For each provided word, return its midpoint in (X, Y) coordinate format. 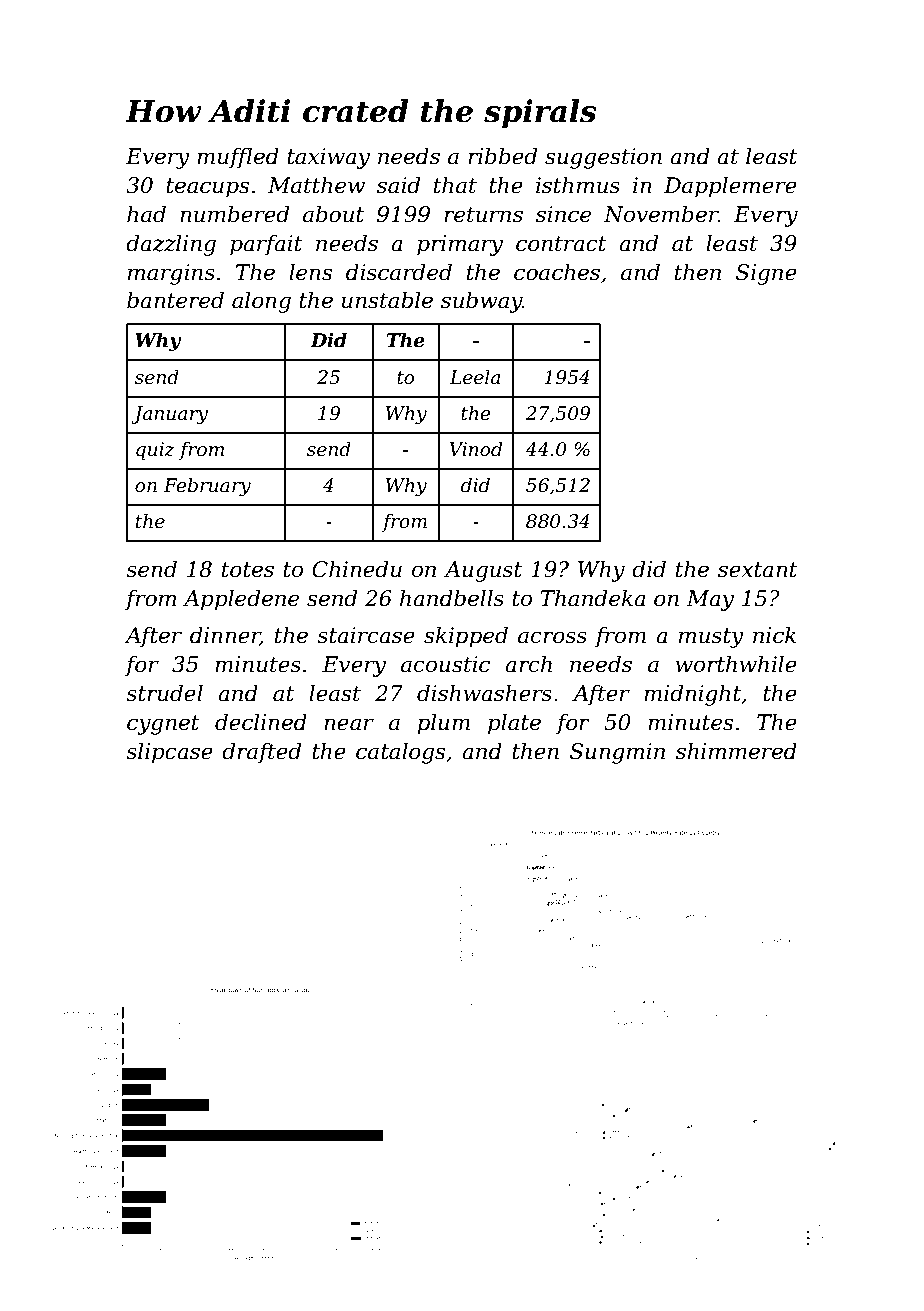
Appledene (241, 600)
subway (481, 302)
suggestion (603, 158)
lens (310, 272)
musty (711, 638)
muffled (238, 158)
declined (261, 722)
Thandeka (593, 598)
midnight (692, 695)
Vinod (476, 449)
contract (561, 244)
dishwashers (484, 693)
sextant (758, 570)
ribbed (502, 156)
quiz (155, 451)
